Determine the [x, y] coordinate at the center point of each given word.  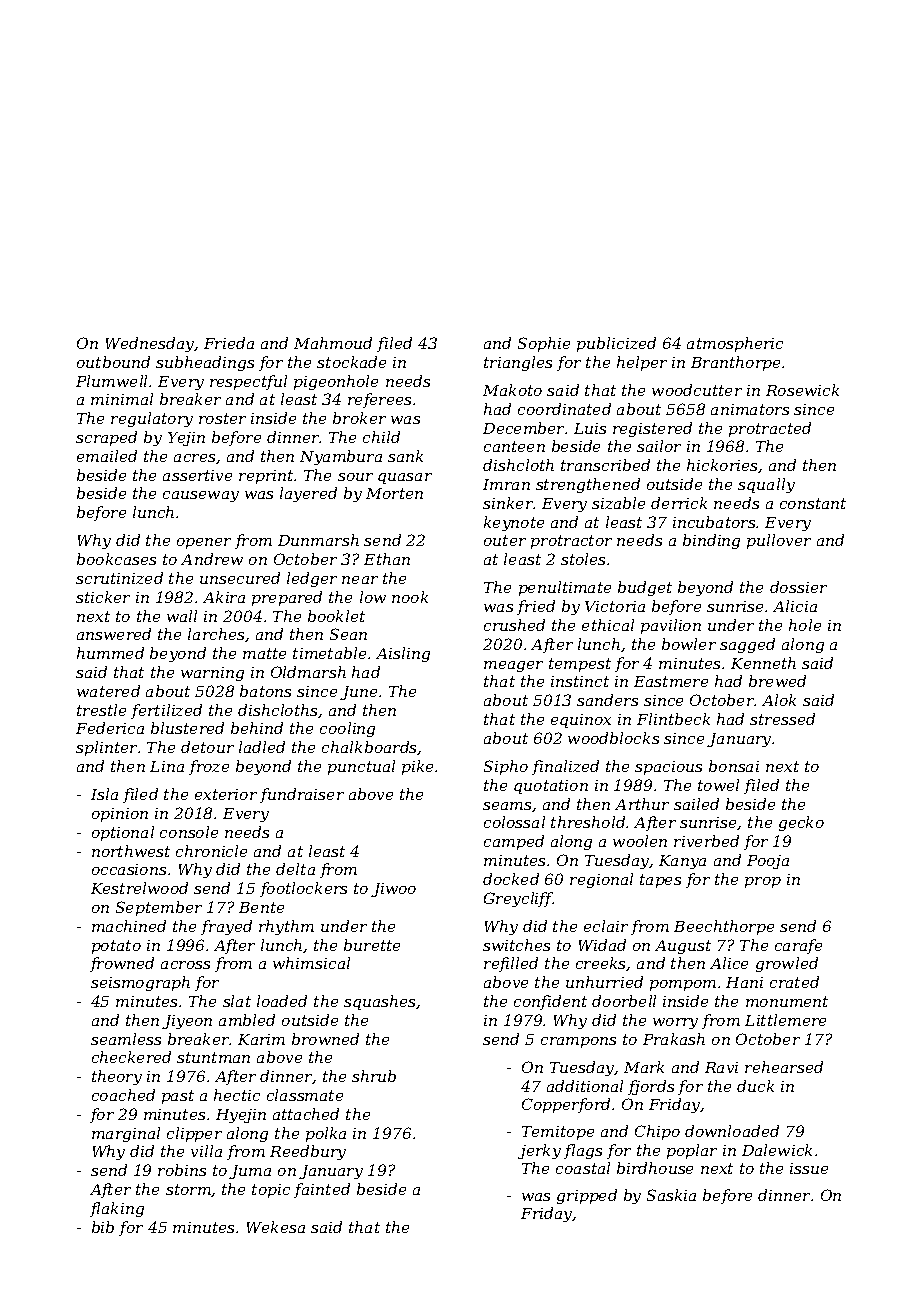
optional [123, 833]
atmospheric [735, 344]
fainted [322, 1190]
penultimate [565, 588]
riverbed [706, 841]
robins [182, 1170]
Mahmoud [333, 343]
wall [182, 616]
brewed [777, 681]
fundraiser [302, 795]
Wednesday [150, 344]
